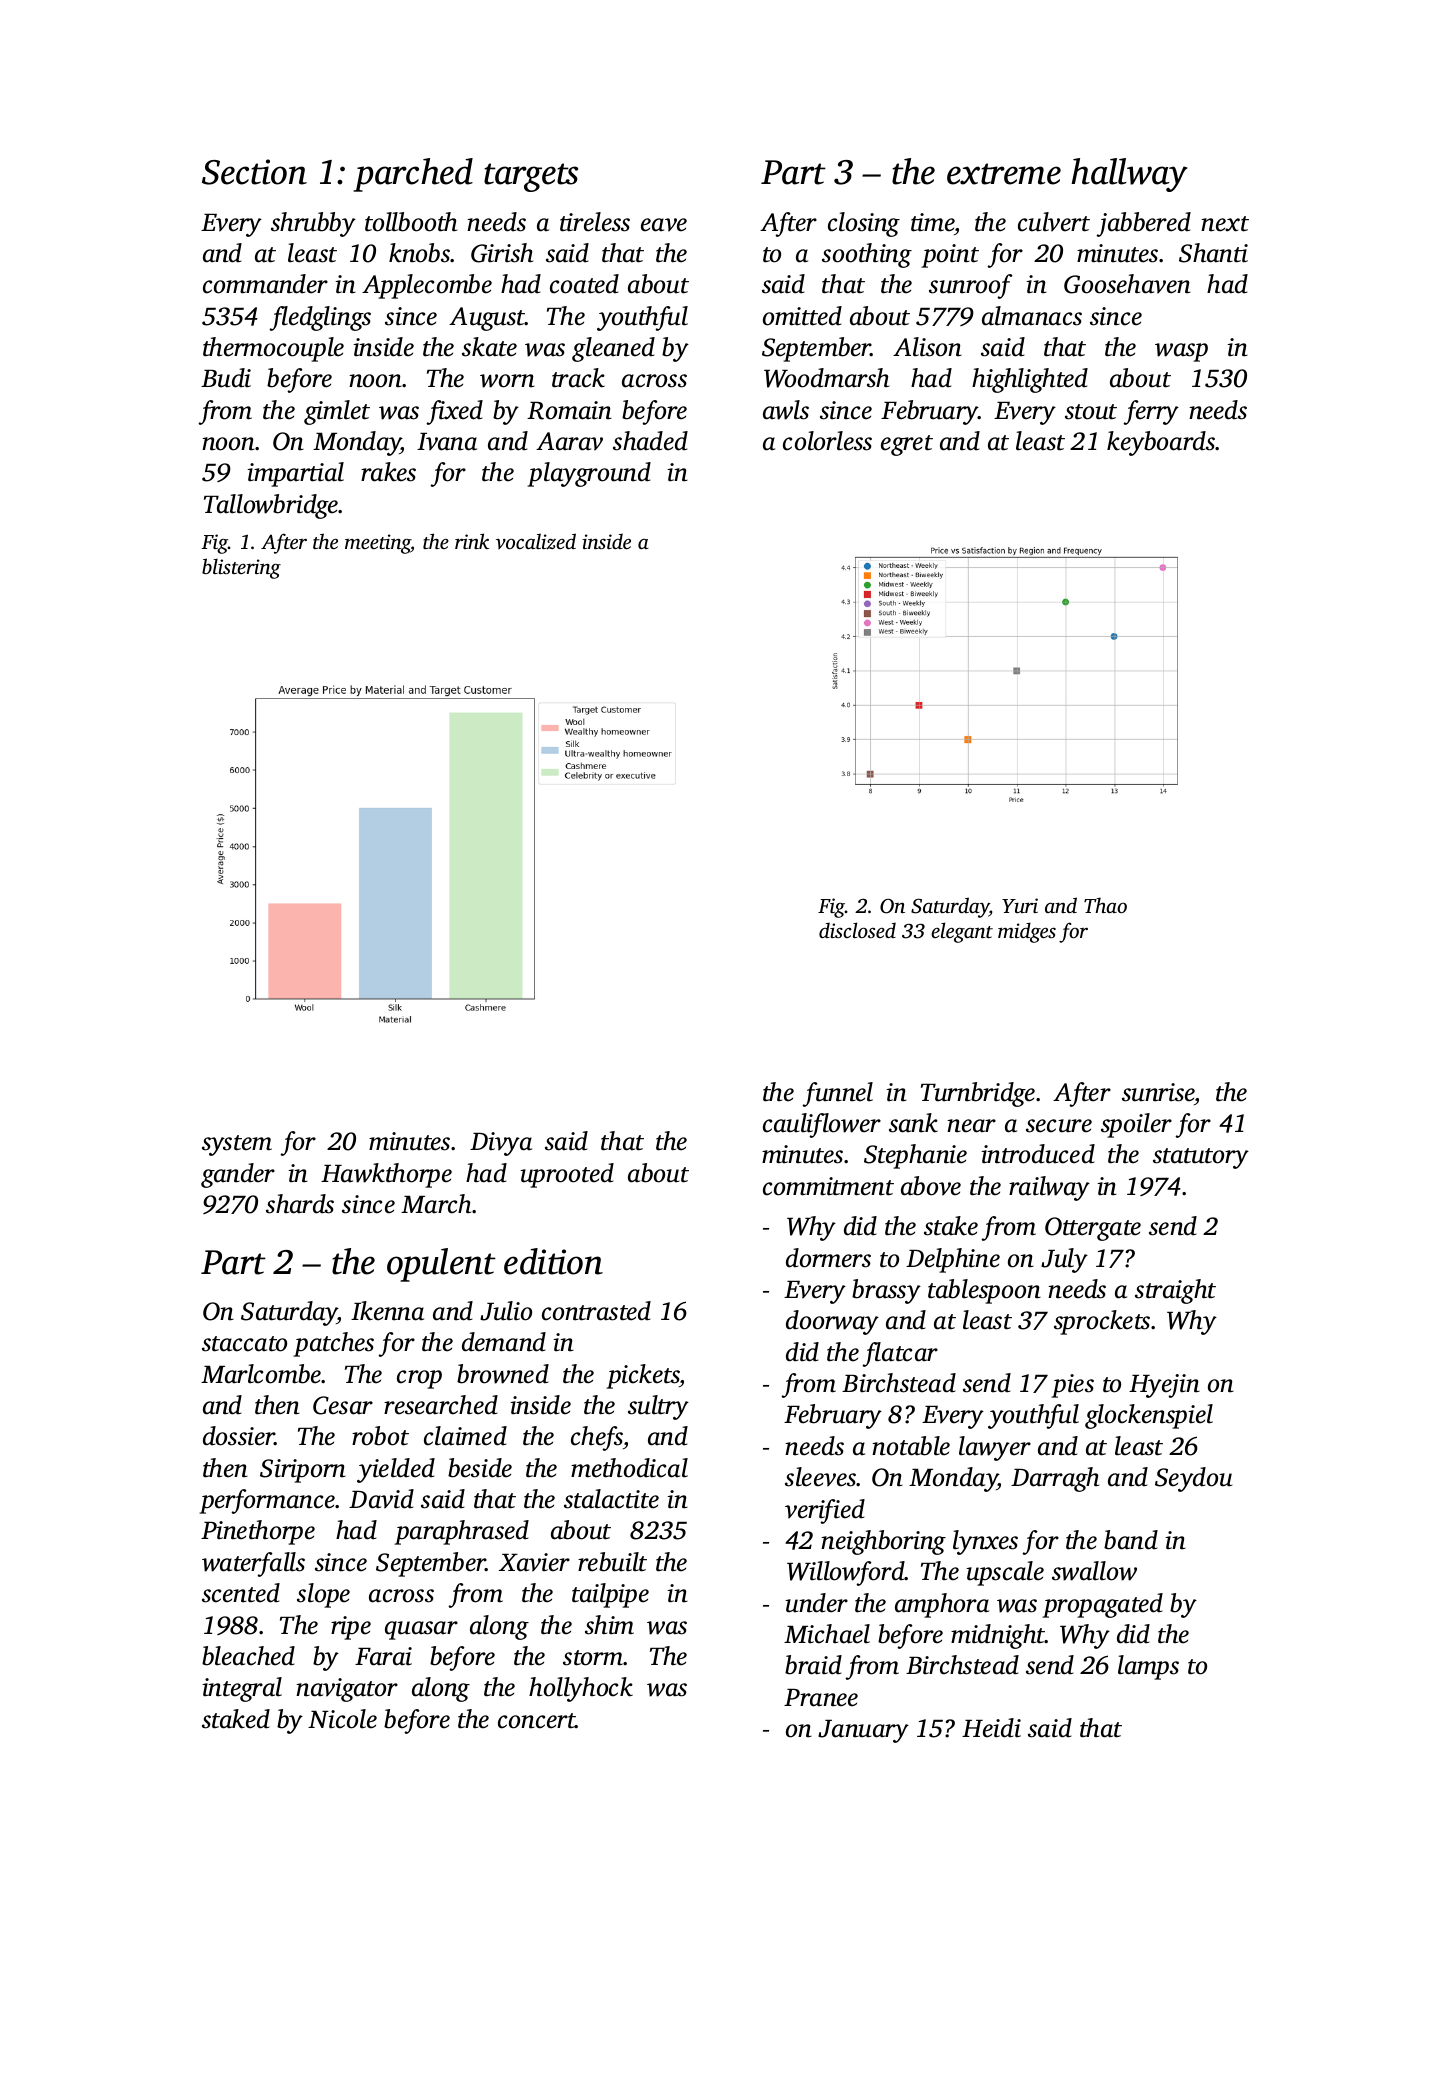  What do you see at coordinates (387, 1311) in the page?
I see `Ikenna` at bounding box center [387, 1311].
